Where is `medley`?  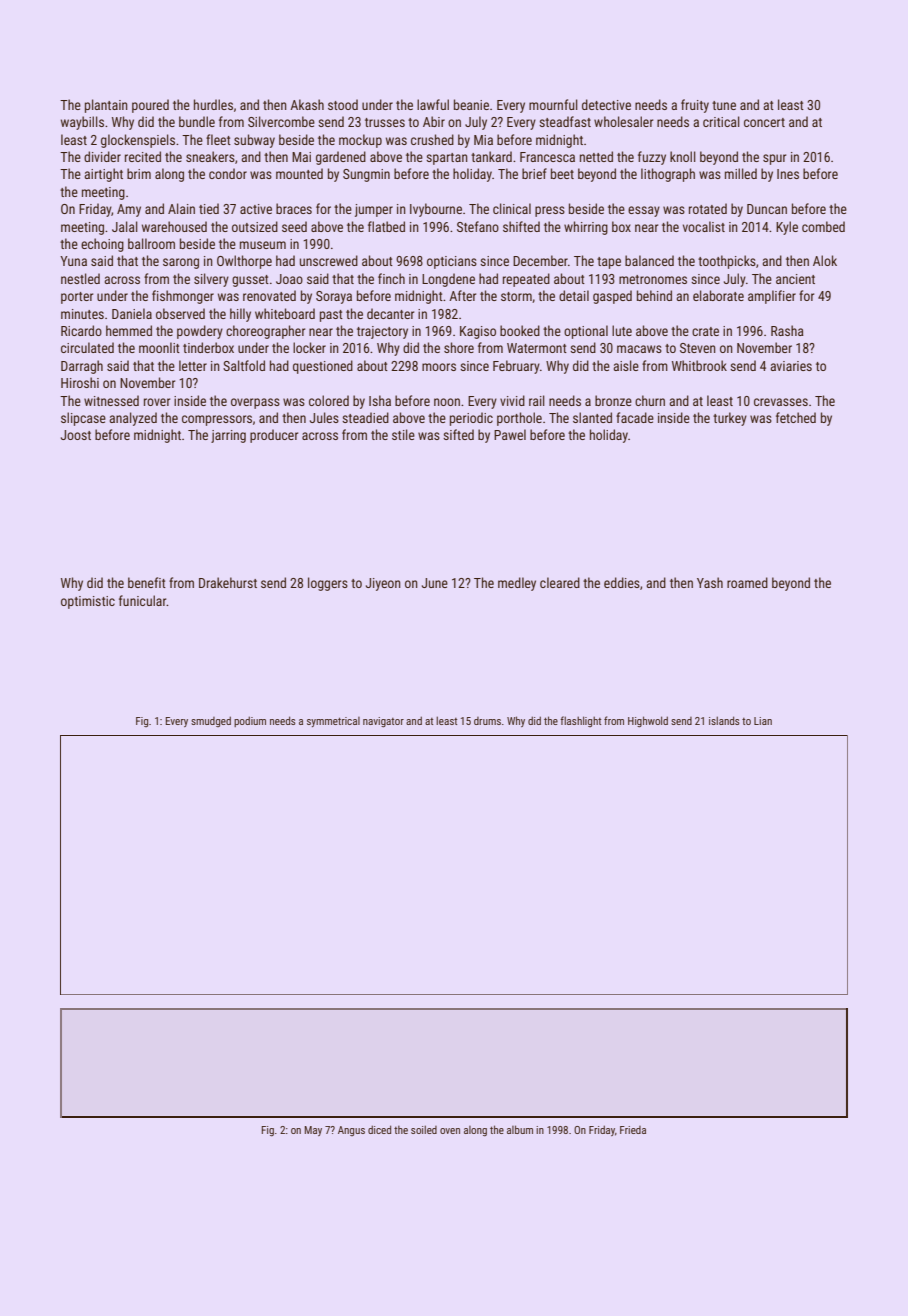 medley is located at coordinates (517, 584).
